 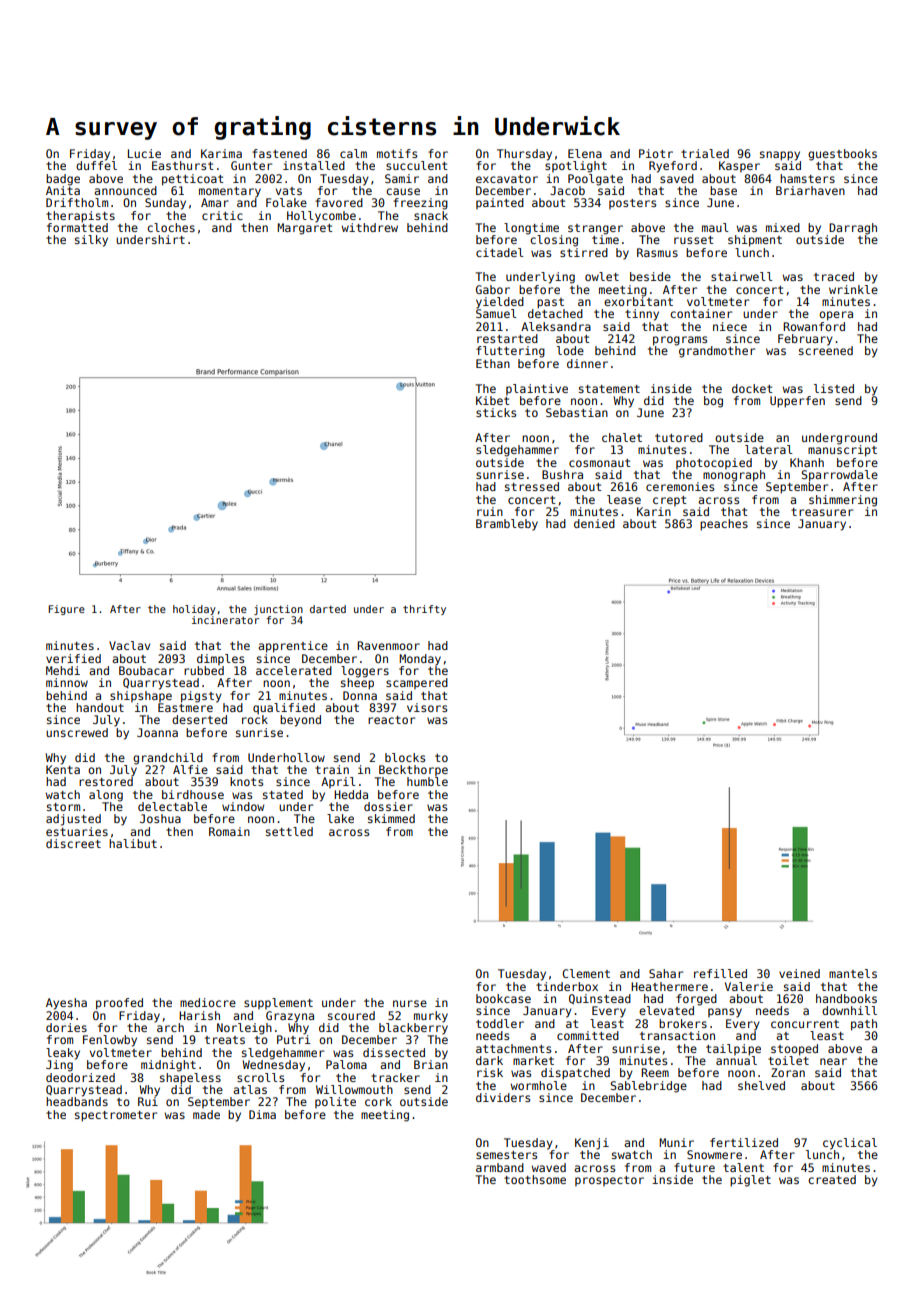 What do you see at coordinates (600, 463) in the screenshot?
I see `cosmonaut` at bounding box center [600, 463].
